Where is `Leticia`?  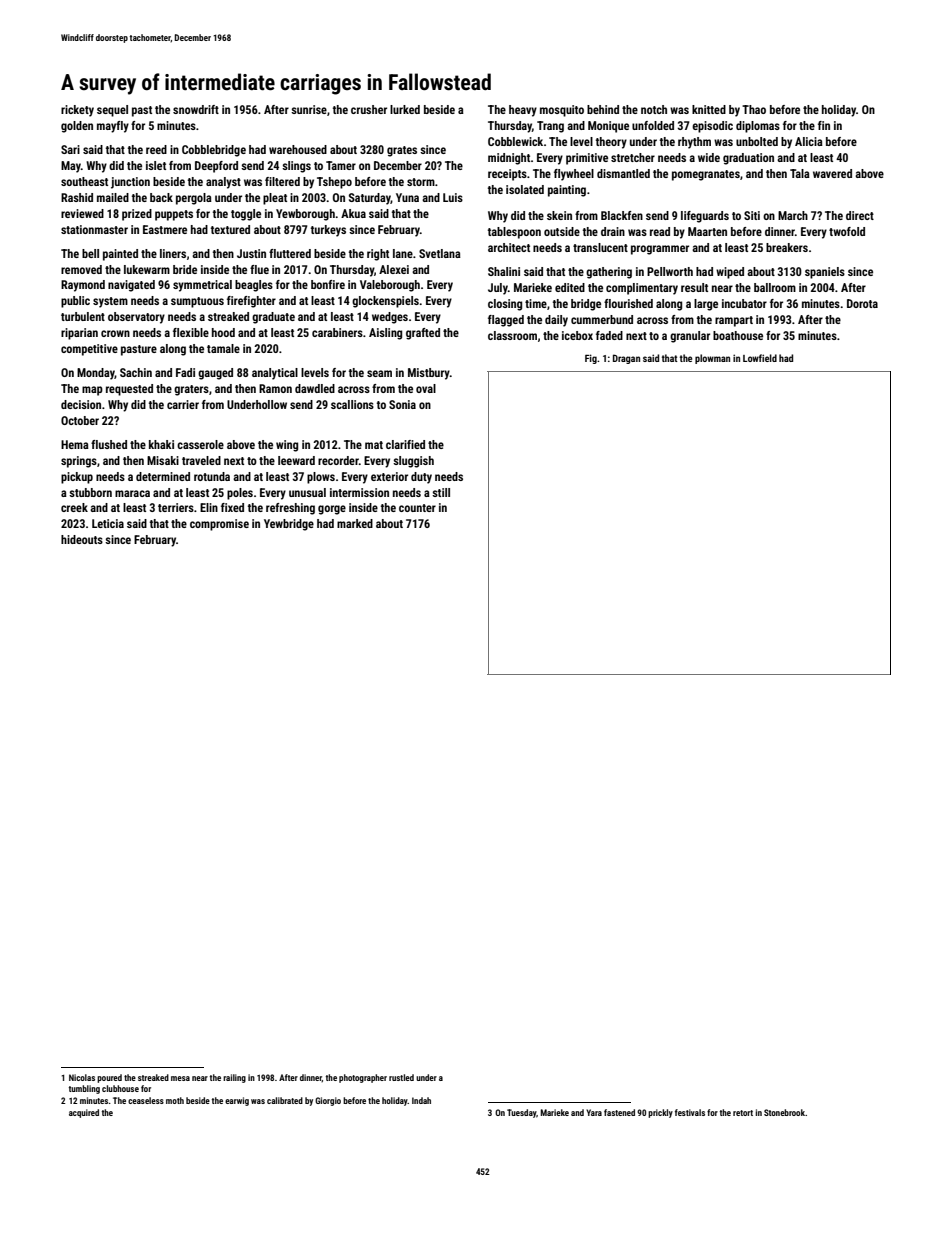 Leticia is located at coordinates (108, 523).
